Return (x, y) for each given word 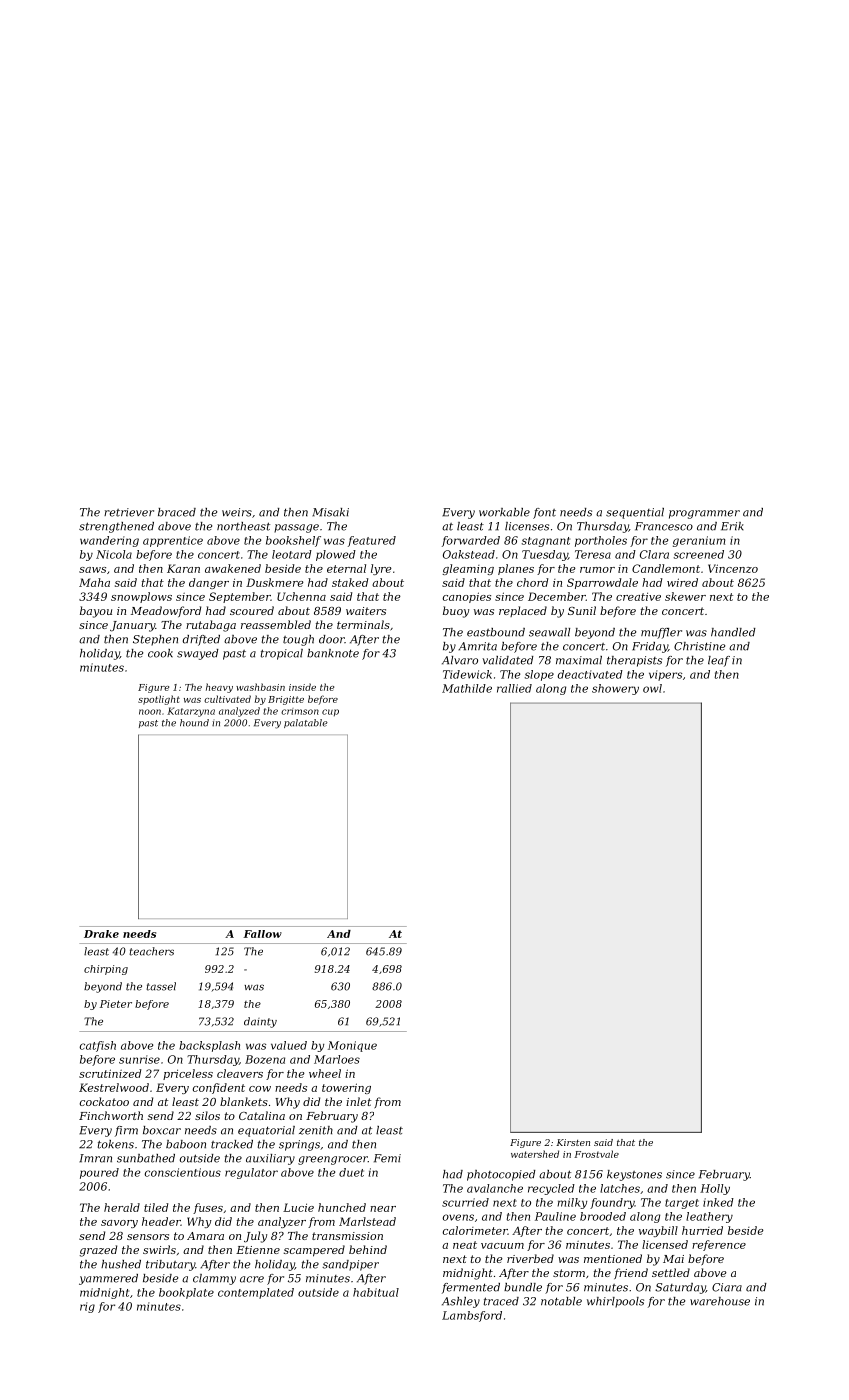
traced (501, 1301)
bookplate (186, 1293)
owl (652, 688)
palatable (306, 723)
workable (504, 512)
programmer (704, 514)
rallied (514, 688)
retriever (129, 512)
